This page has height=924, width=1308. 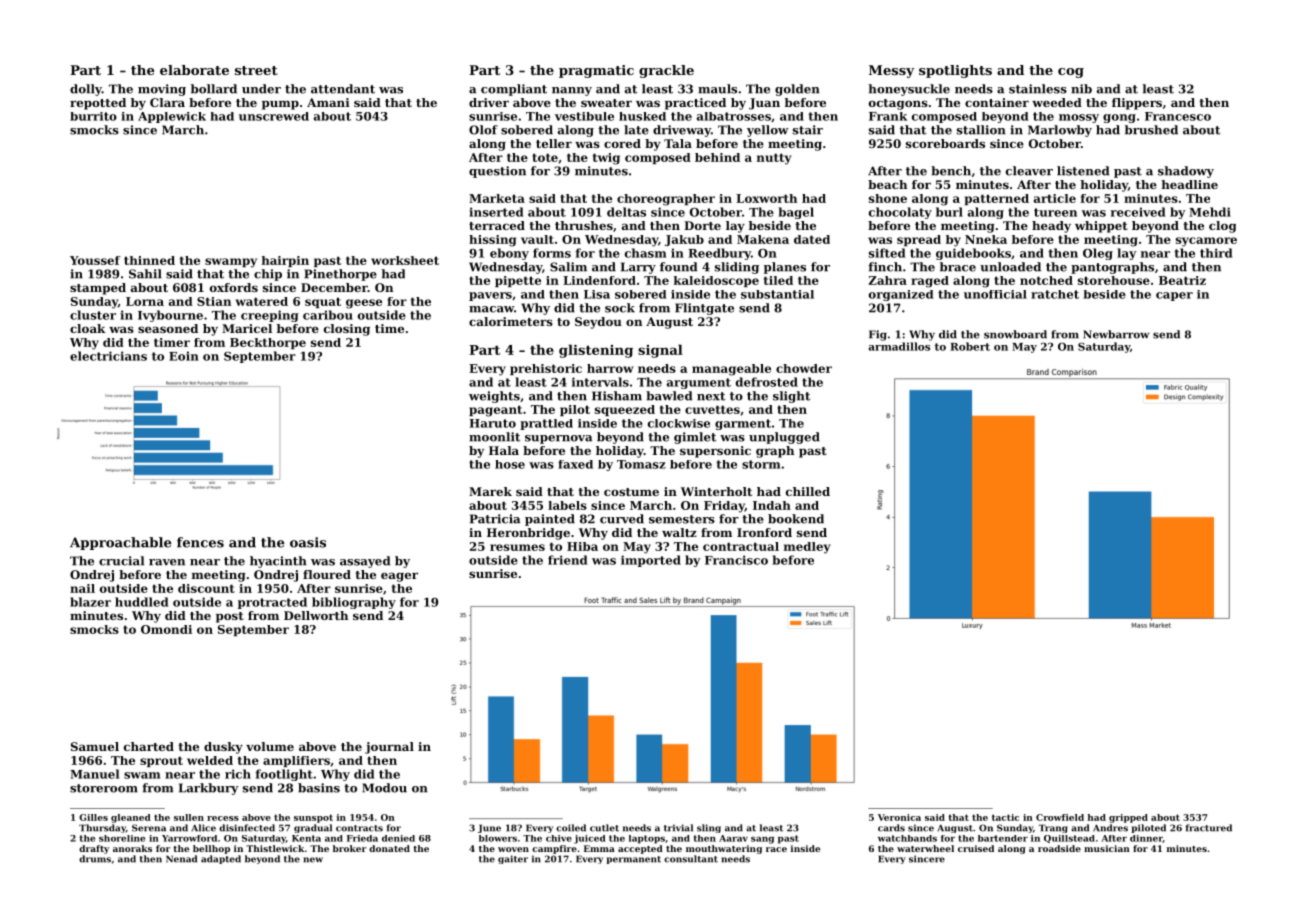 I want to click on chip, so click(x=268, y=275).
